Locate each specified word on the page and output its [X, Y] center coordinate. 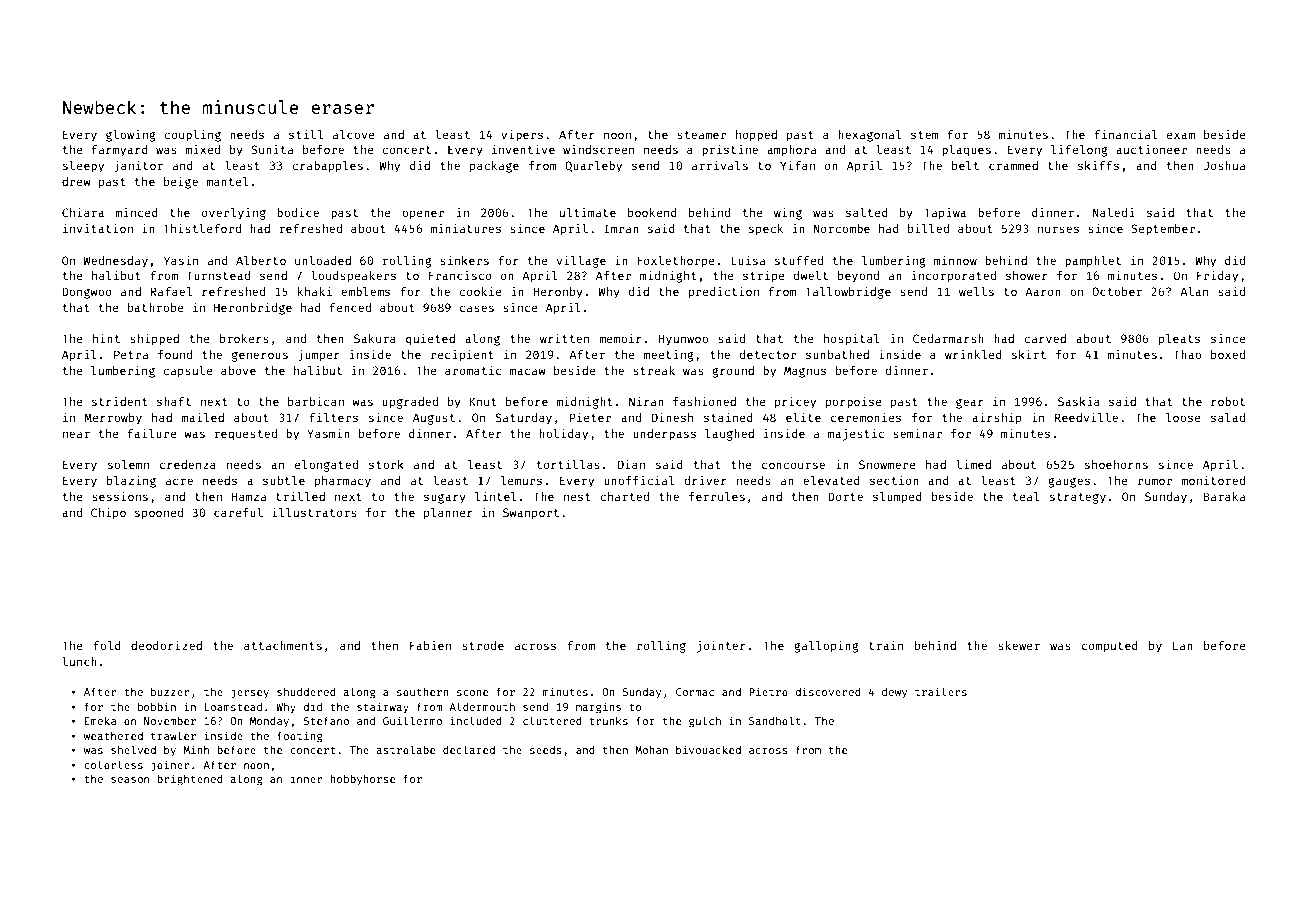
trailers [941, 691]
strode [483, 645]
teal [1026, 496]
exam [1181, 135]
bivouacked [708, 749]
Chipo [108, 513]
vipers [522, 135]
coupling [192, 135]
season [130, 780]
